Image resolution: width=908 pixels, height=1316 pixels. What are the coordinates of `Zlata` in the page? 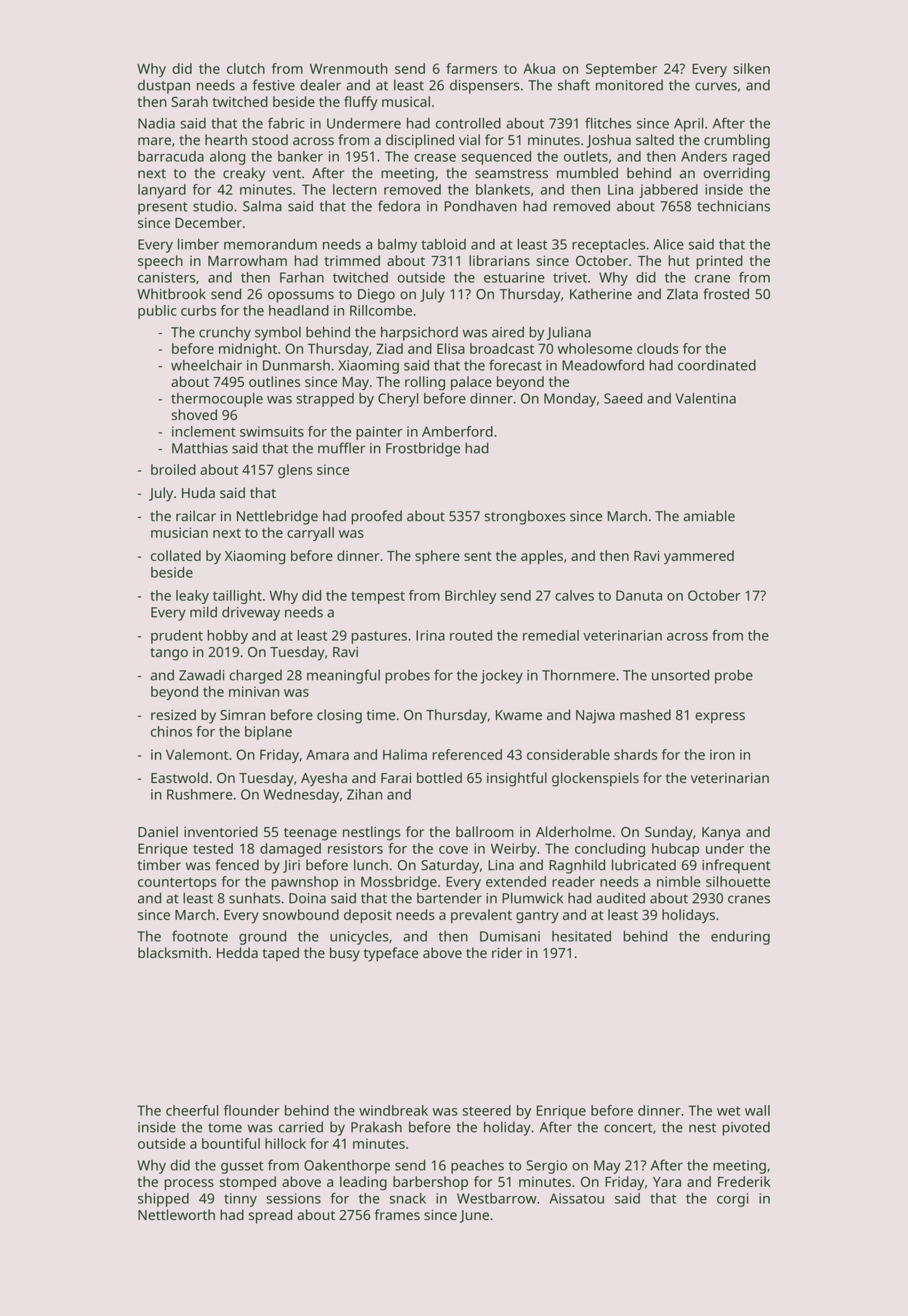 It's located at (682, 294).
